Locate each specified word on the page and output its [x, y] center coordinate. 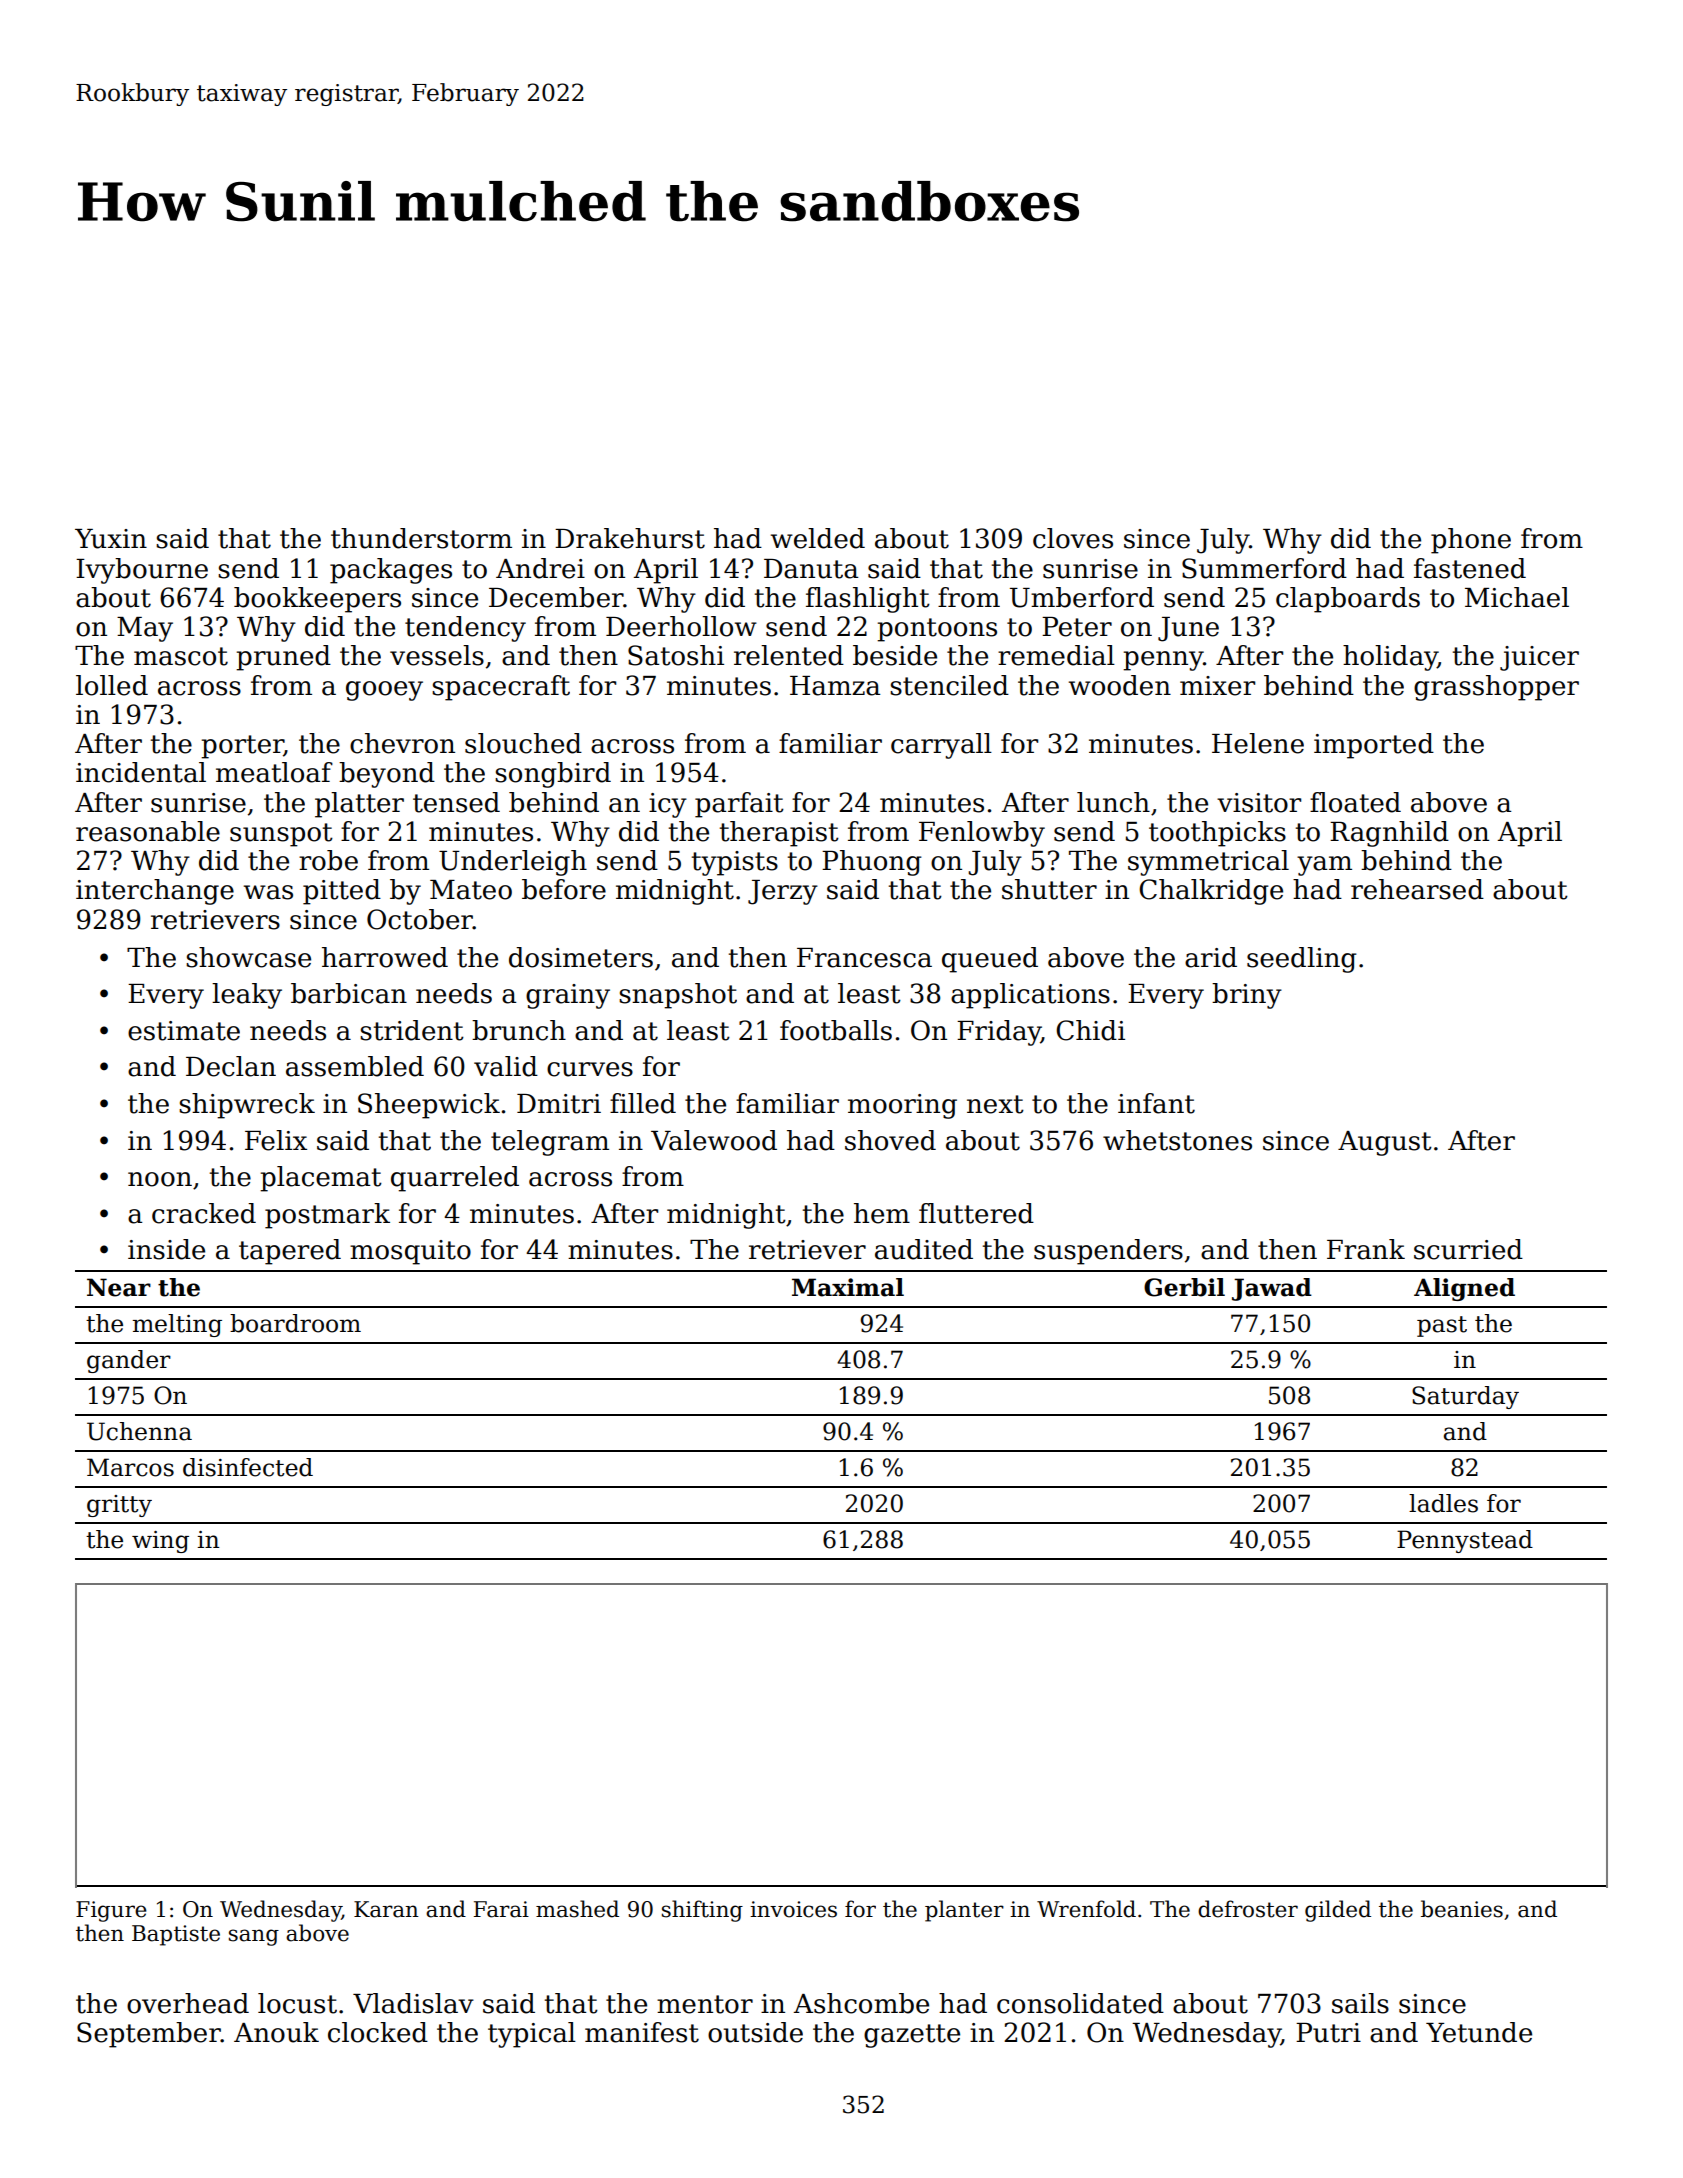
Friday [999, 1033]
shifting [702, 1911]
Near [119, 1287]
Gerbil [1184, 1287]
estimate [184, 1031]
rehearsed [1417, 889]
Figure [111, 1911]
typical [532, 2035]
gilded [1338, 1911]
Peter [1077, 627]
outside [755, 2032]
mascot [181, 656]
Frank [1366, 1249]
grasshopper [1496, 688]
